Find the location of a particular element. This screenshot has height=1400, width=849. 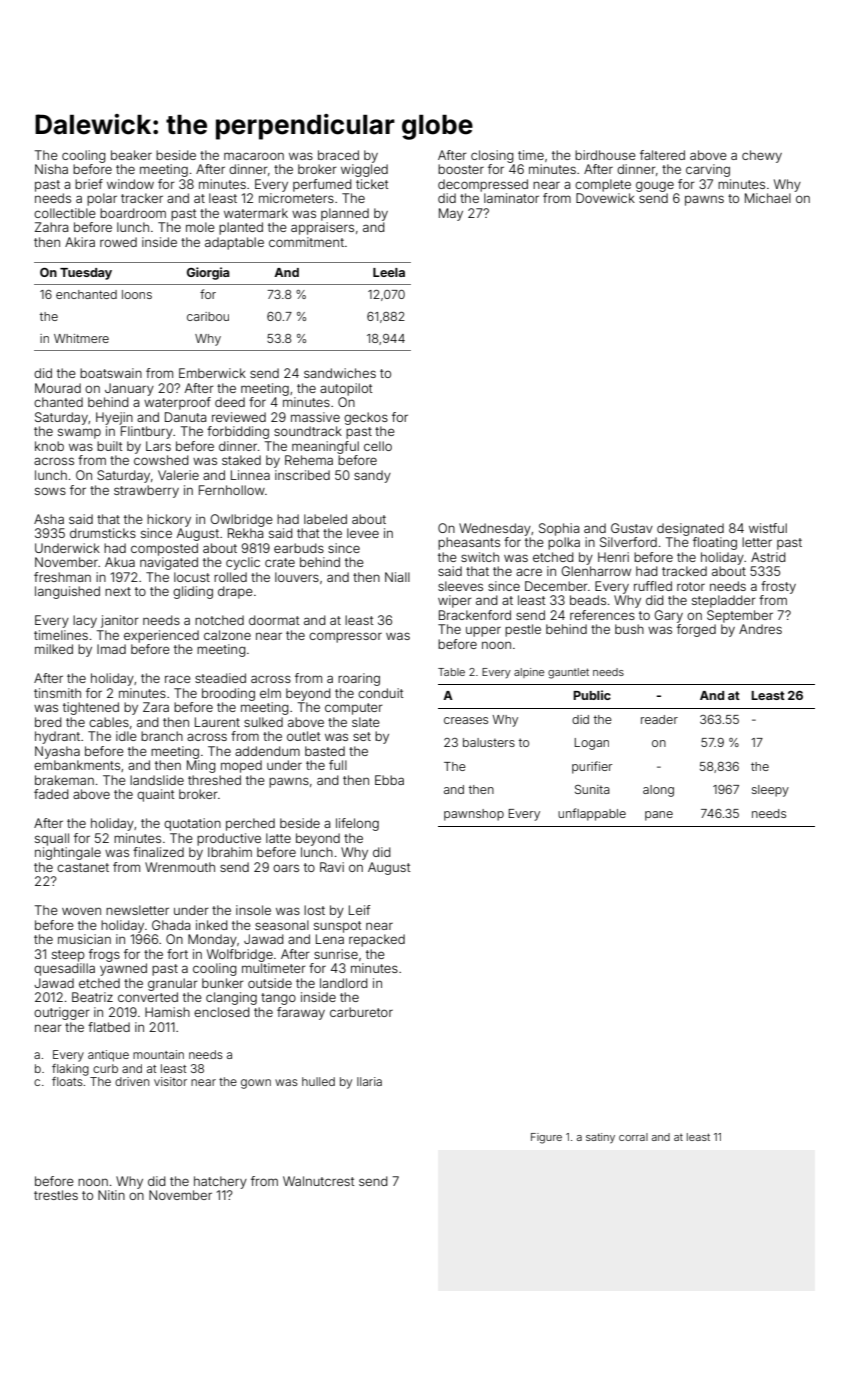

wistful is located at coordinates (768, 528).
